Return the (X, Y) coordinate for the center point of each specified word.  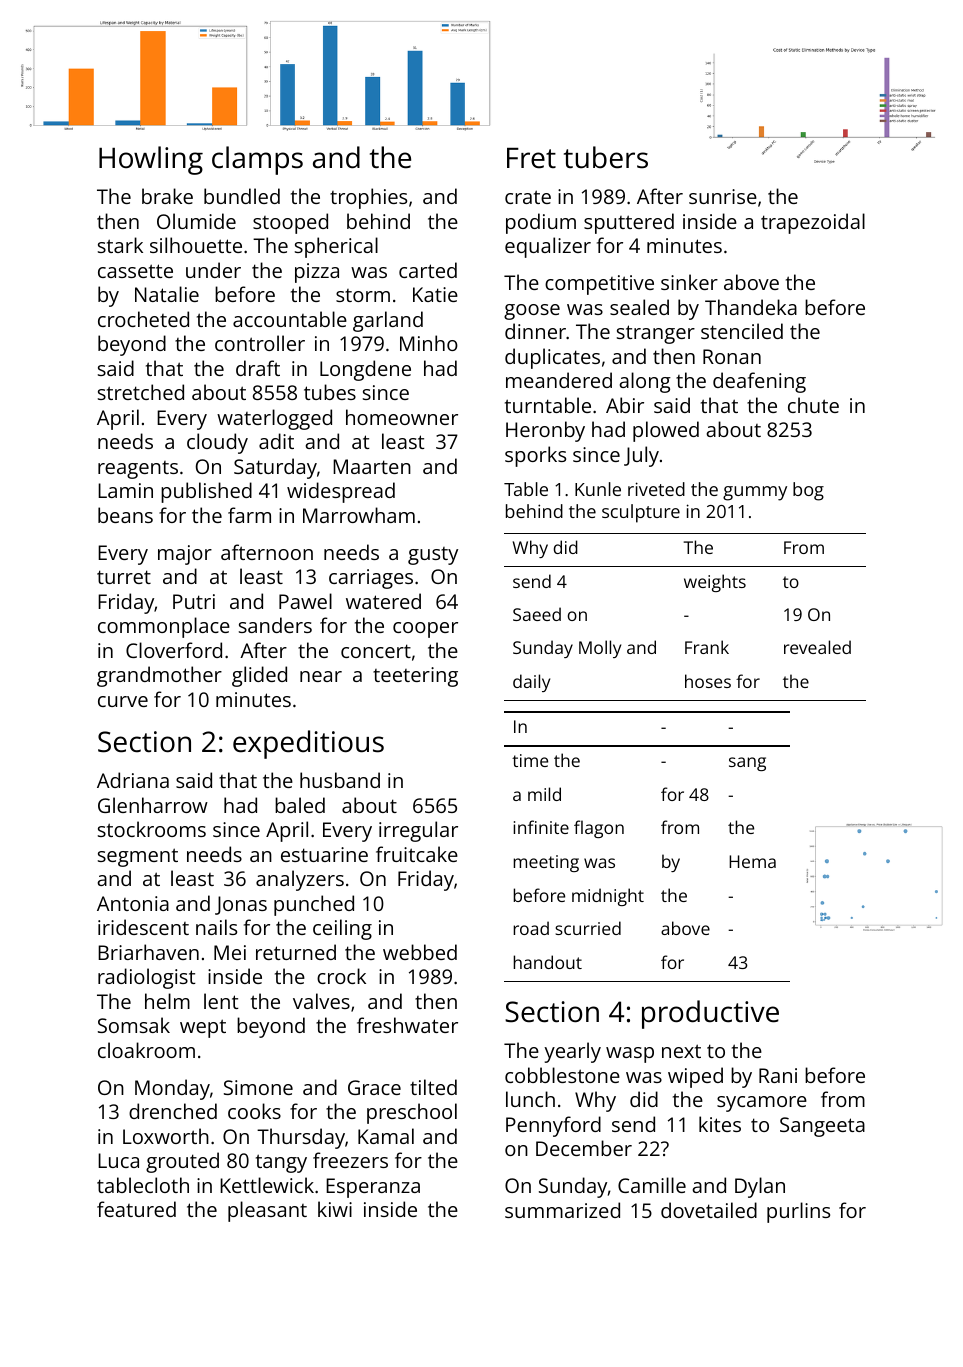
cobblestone (562, 1075)
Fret (531, 158)
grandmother (159, 676)
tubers (606, 157)
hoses (708, 681)
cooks (254, 1111)
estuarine (324, 854)
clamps (257, 160)
